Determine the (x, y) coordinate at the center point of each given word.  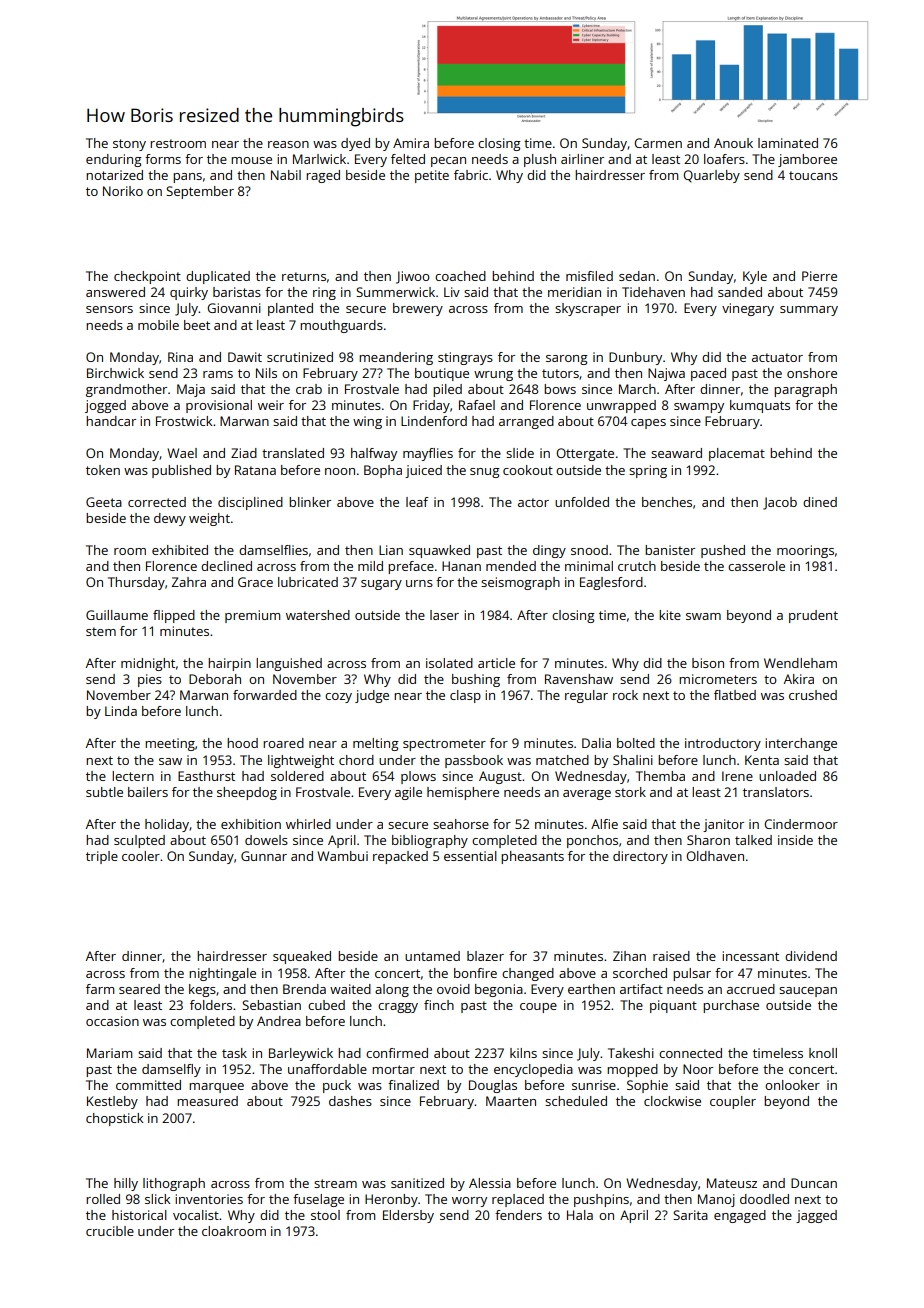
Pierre (819, 276)
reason (288, 144)
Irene (737, 776)
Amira (411, 143)
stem (101, 631)
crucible (110, 1231)
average (587, 795)
